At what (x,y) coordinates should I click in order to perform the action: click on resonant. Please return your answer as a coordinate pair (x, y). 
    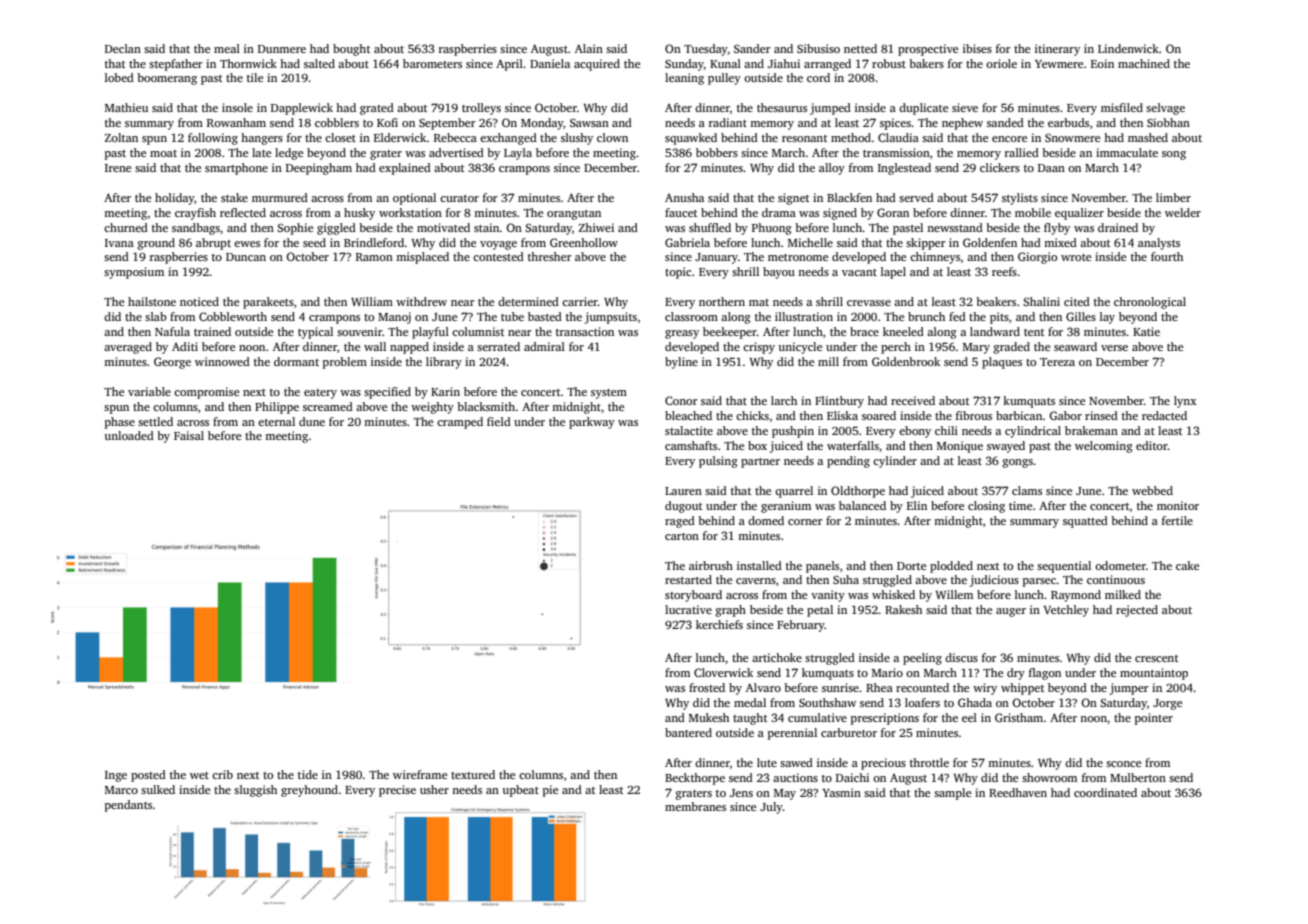
    Looking at the image, I should click on (804, 138).
